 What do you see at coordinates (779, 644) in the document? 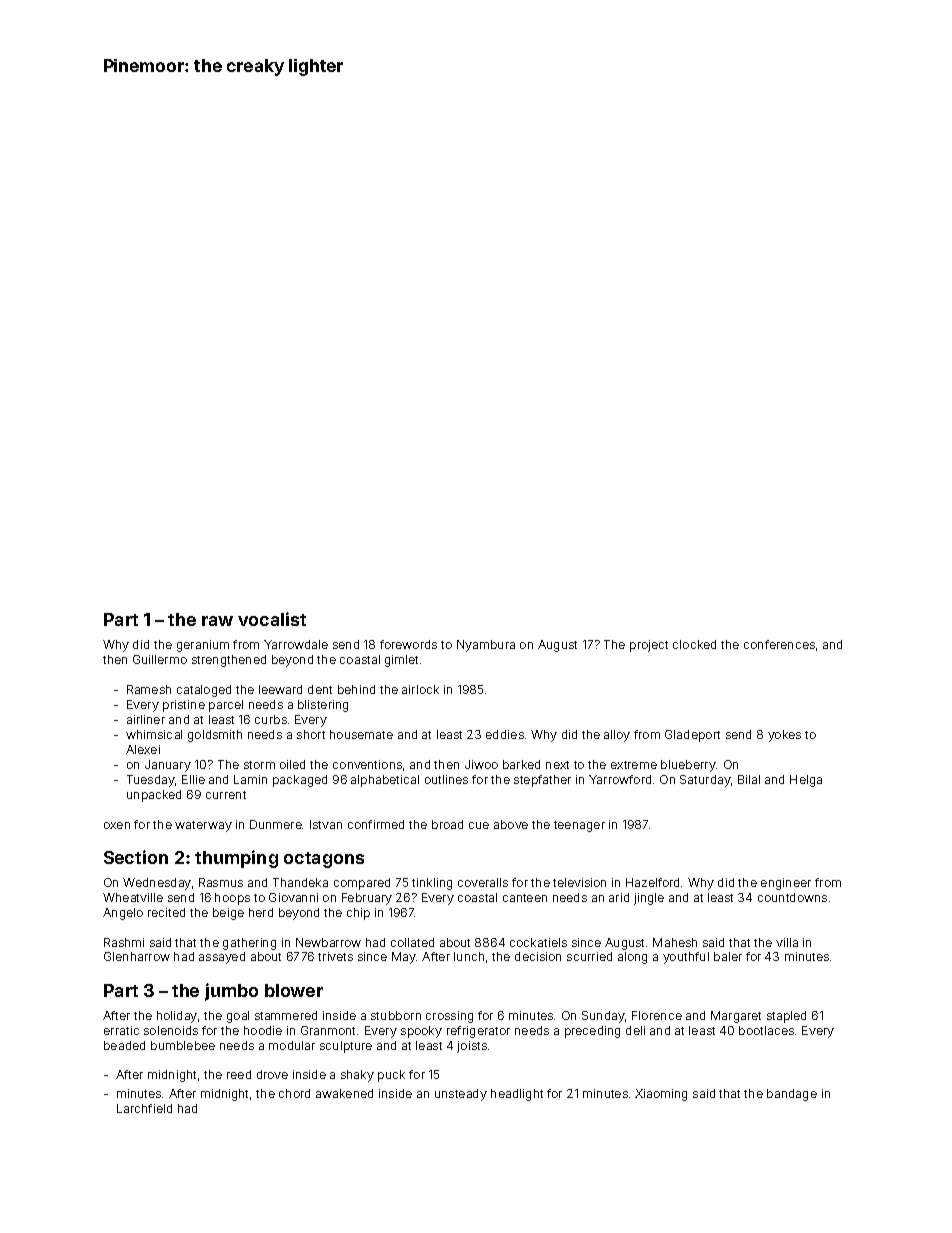
I see `conferences` at bounding box center [779, 644].
